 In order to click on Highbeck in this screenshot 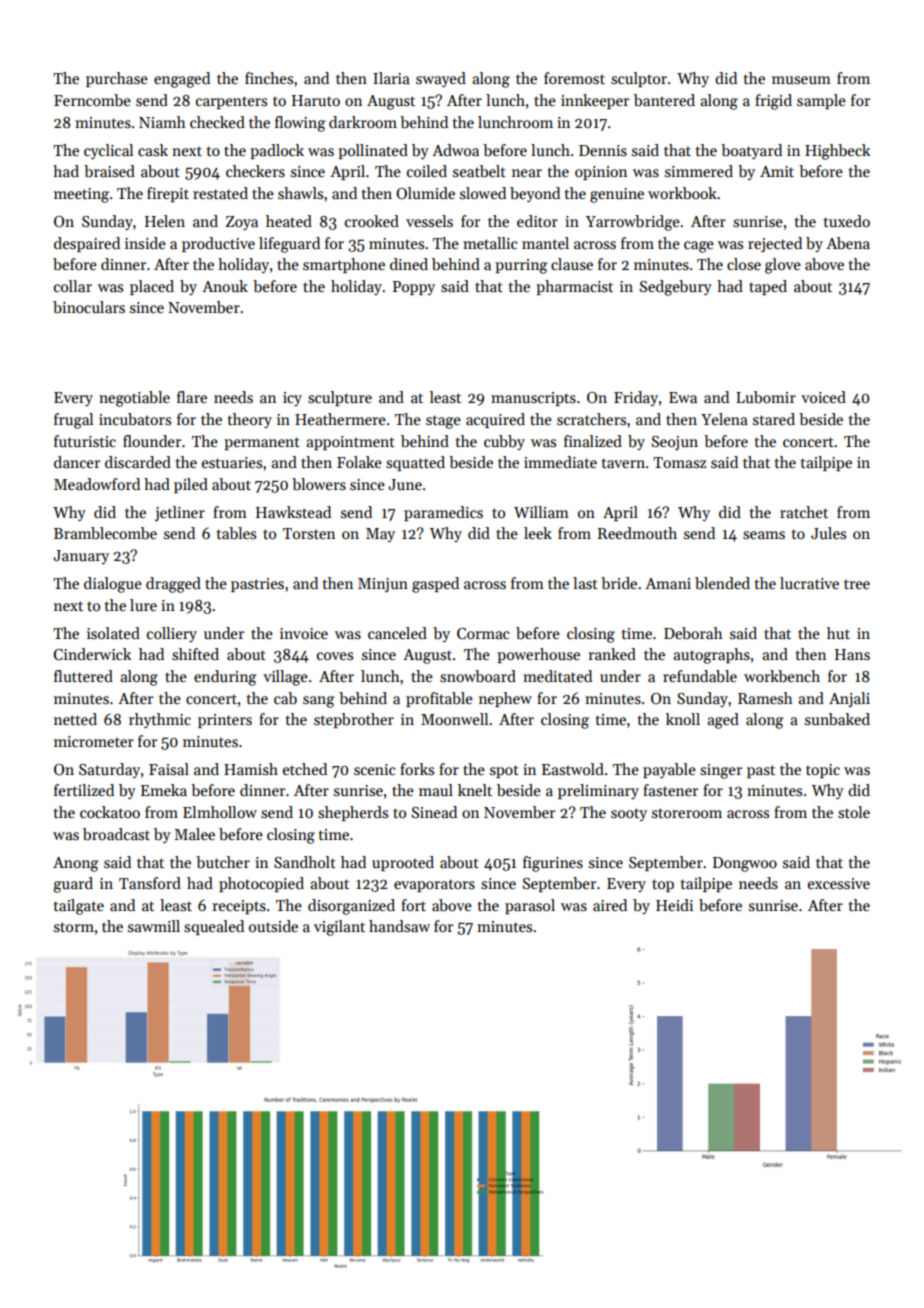, I will do `click(837, 152)`.
